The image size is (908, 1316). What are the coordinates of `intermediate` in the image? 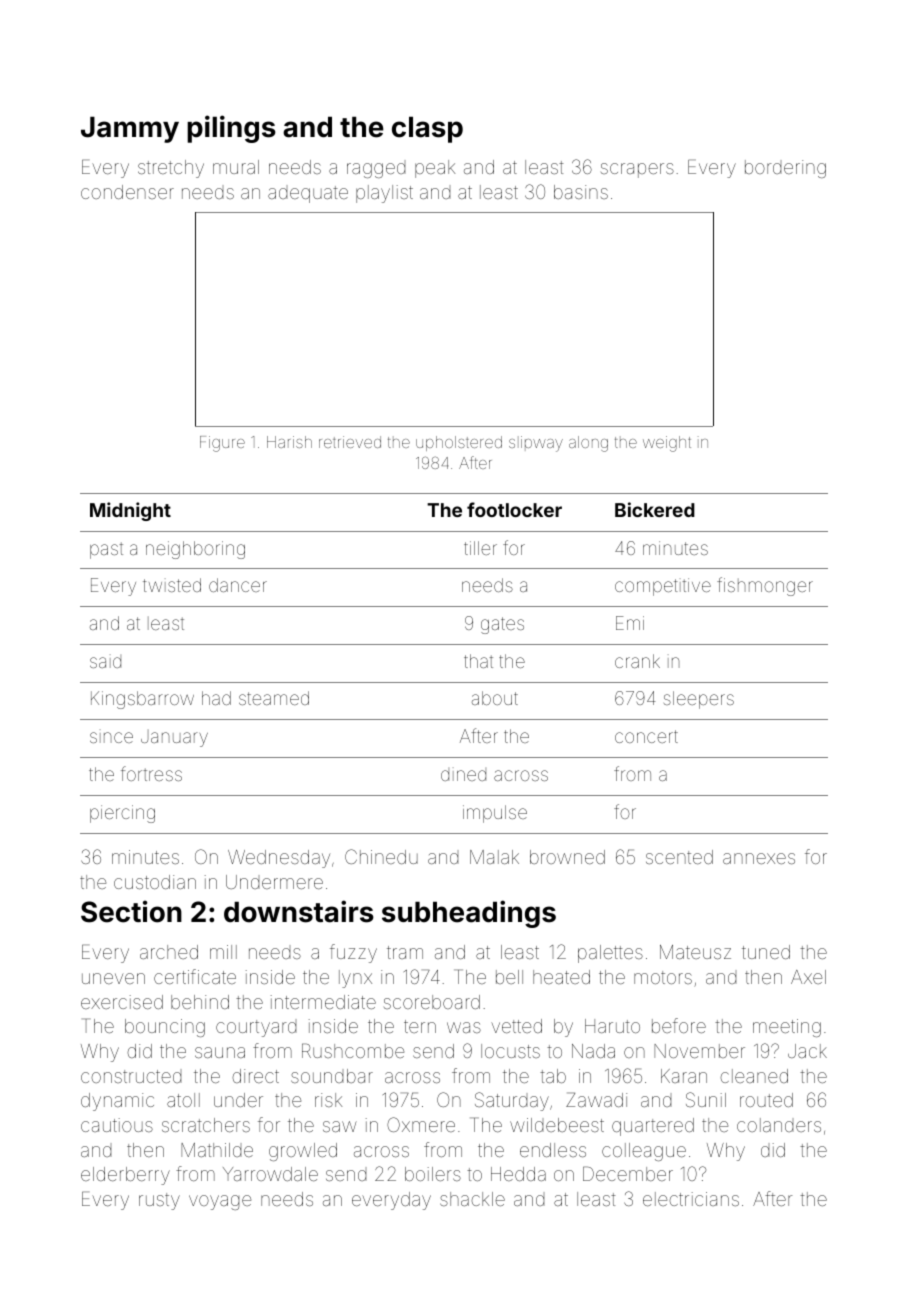 It's located at (323, 1002).
